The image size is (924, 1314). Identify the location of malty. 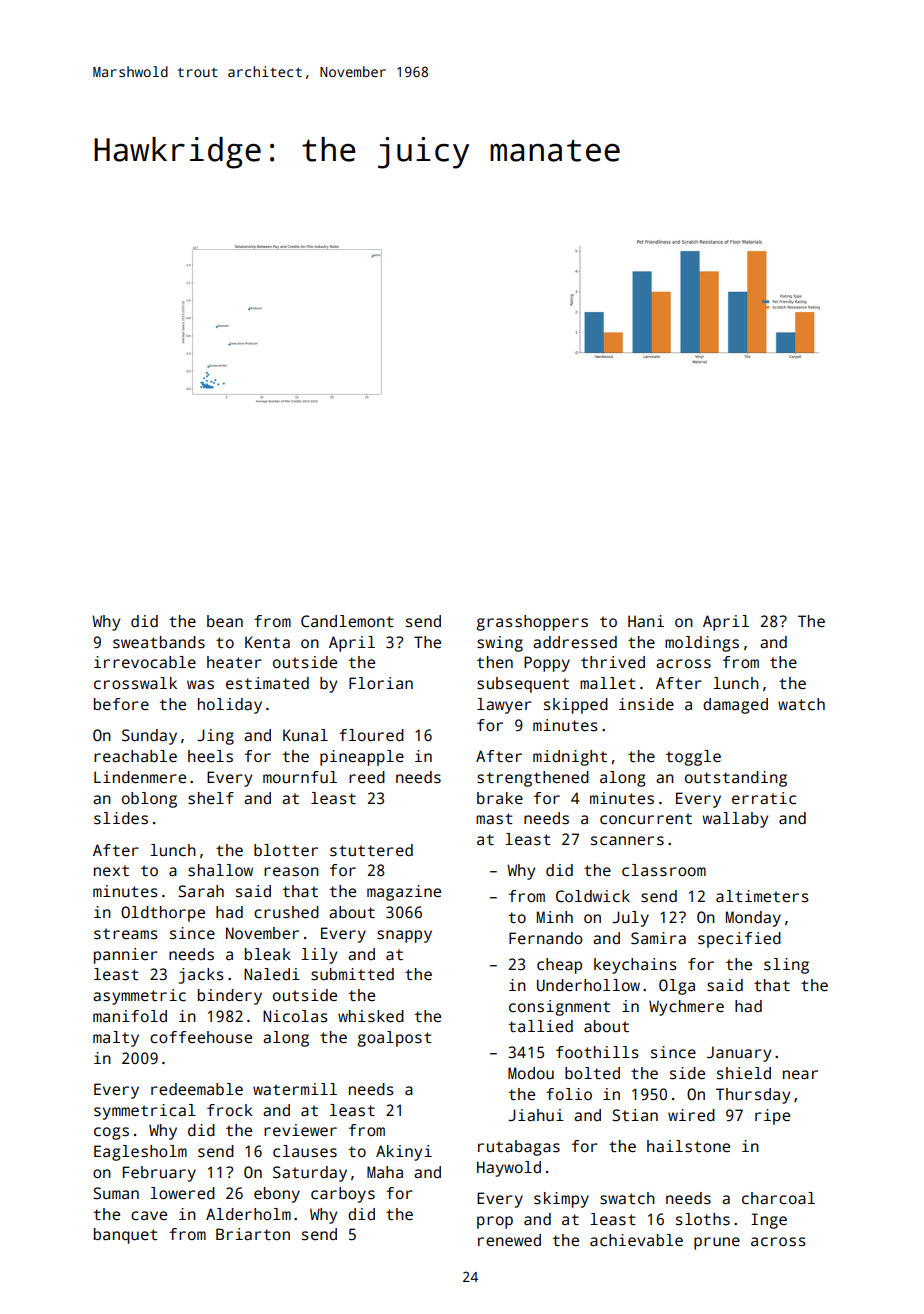
(116, 1039).
